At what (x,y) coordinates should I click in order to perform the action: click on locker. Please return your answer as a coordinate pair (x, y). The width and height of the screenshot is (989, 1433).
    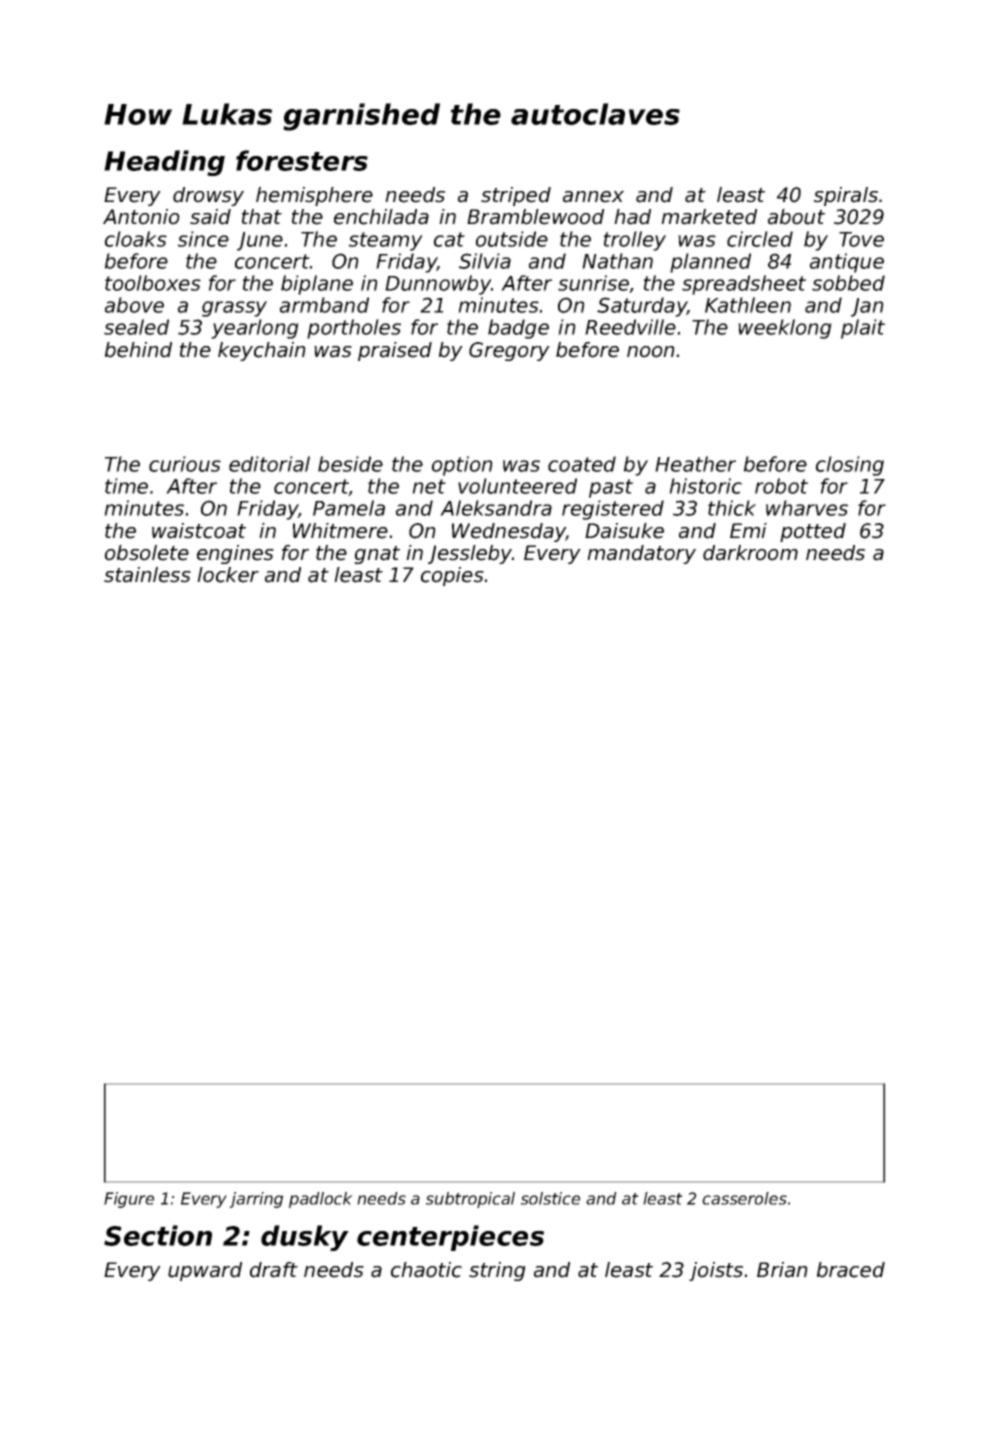
    Looking at the image, I should click on (228, 575).
